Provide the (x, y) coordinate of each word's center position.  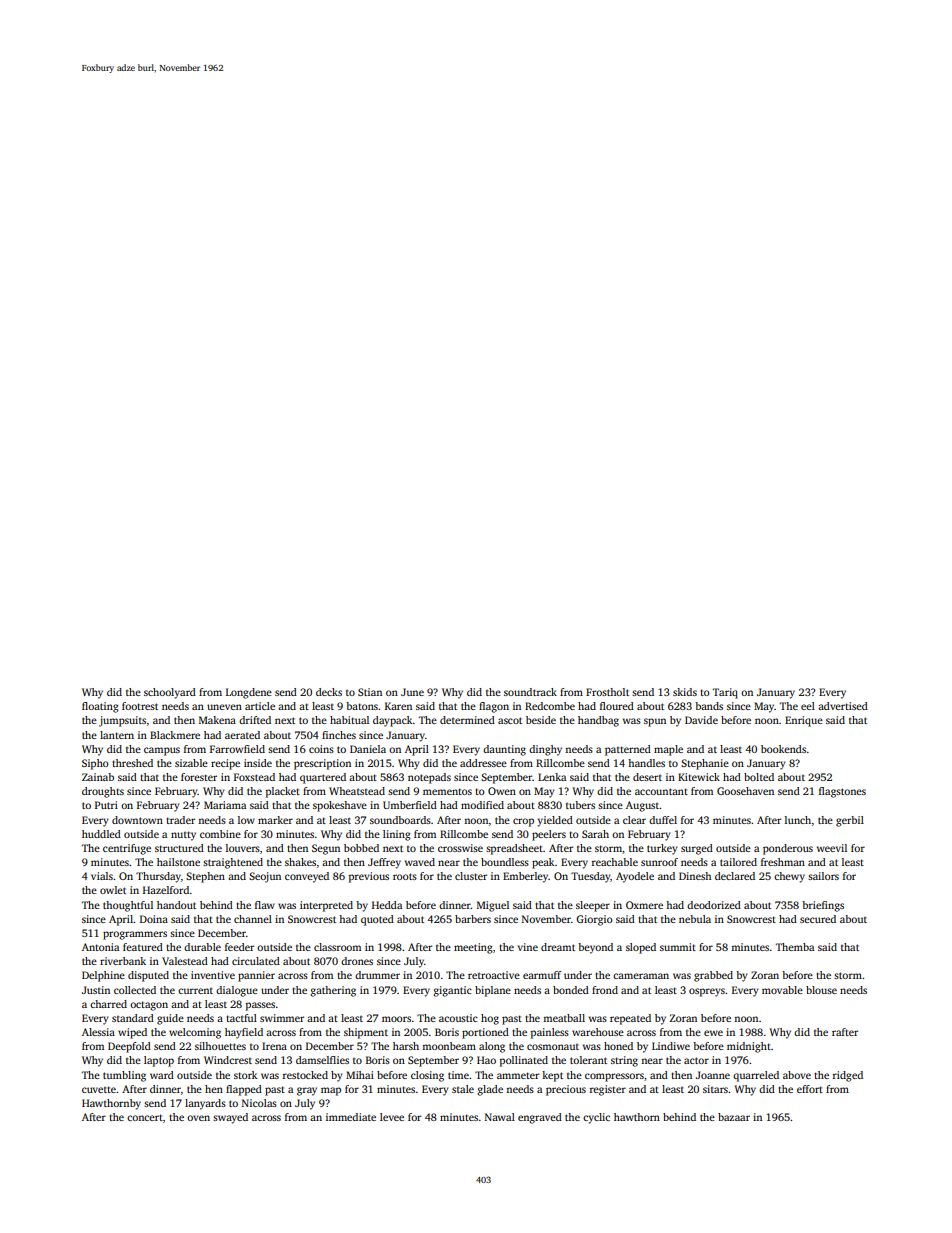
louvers (243, 848)
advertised (843, 706)
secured (818, 919)
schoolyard (170, 693)
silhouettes (220, 1046)
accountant (661, 791)
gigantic (452, 991)
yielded (555, 821)
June (412, 692)
